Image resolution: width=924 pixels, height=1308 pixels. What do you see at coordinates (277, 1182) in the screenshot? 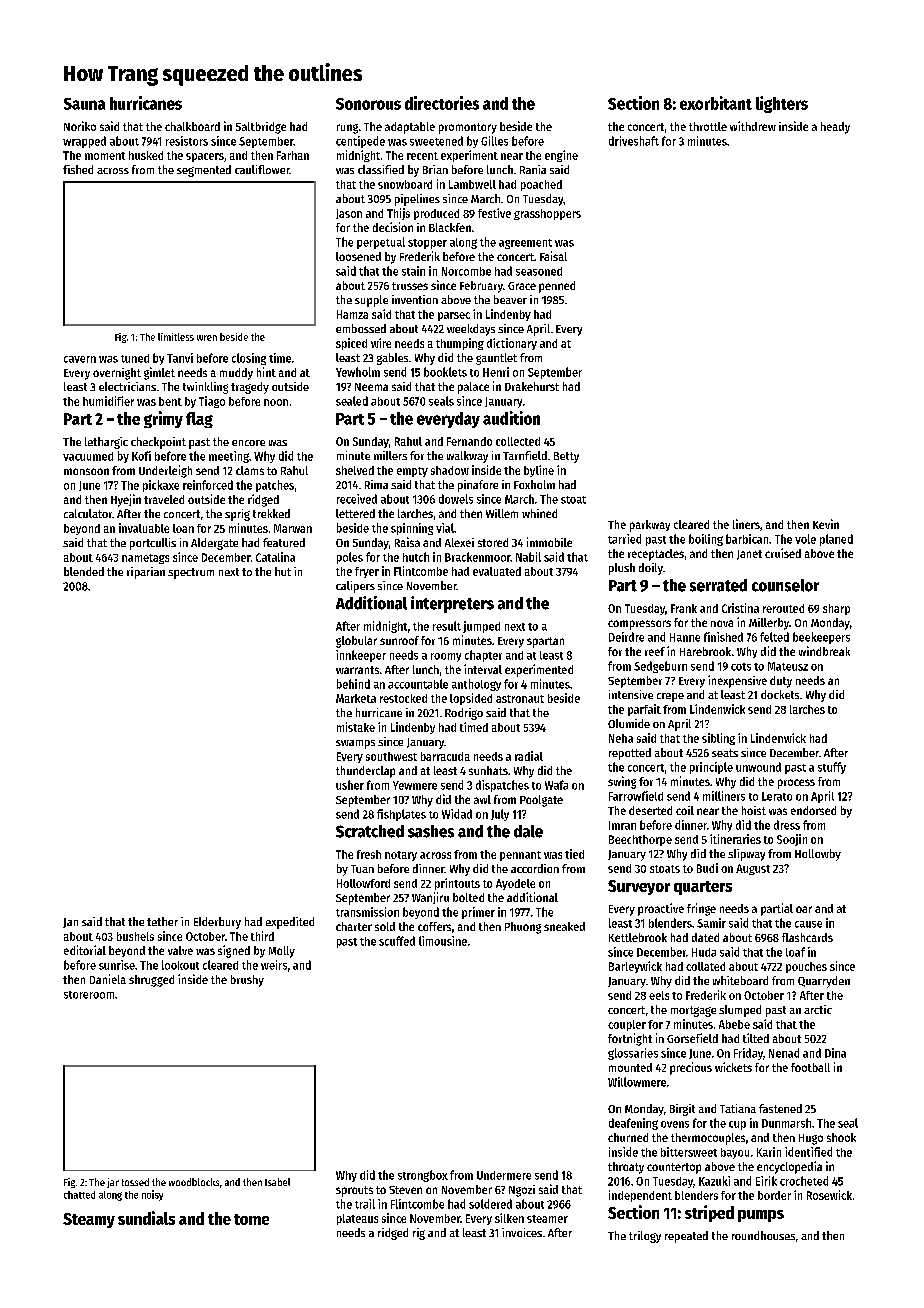
I see `Isabel` at bounding box center [277, 1182].
